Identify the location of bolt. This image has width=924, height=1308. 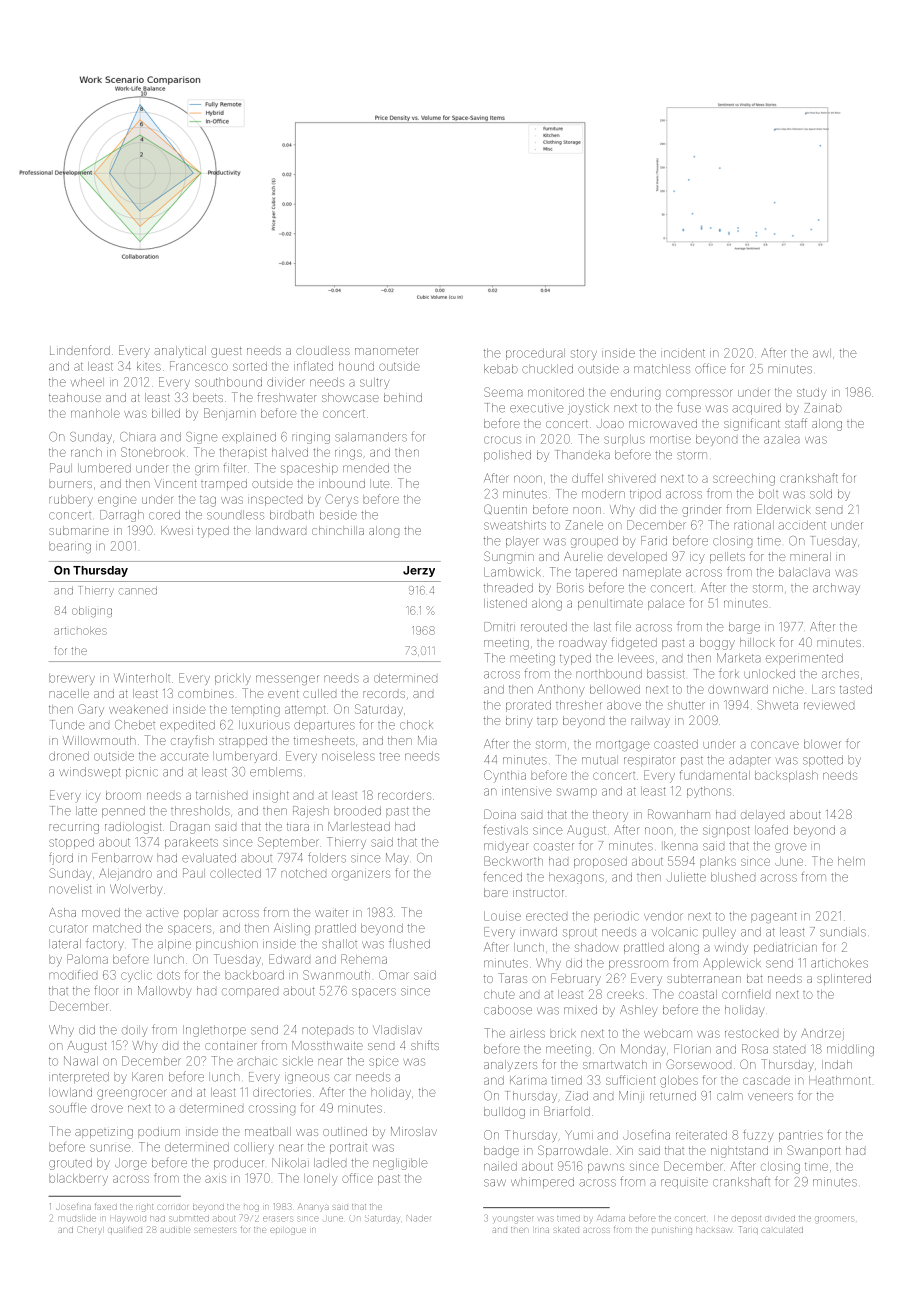
(768, 494).
